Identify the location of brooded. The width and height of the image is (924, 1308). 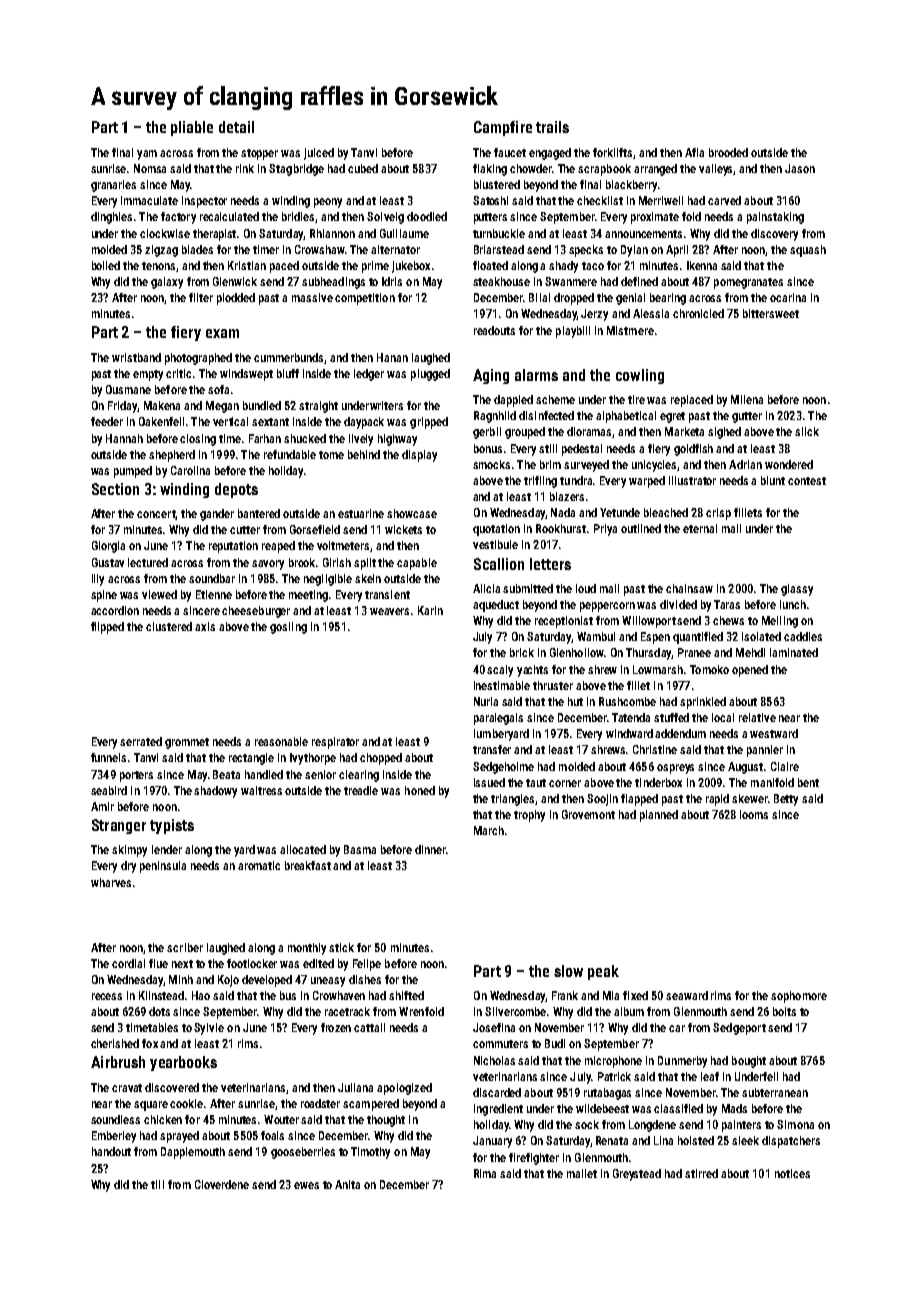
(728, 152).
